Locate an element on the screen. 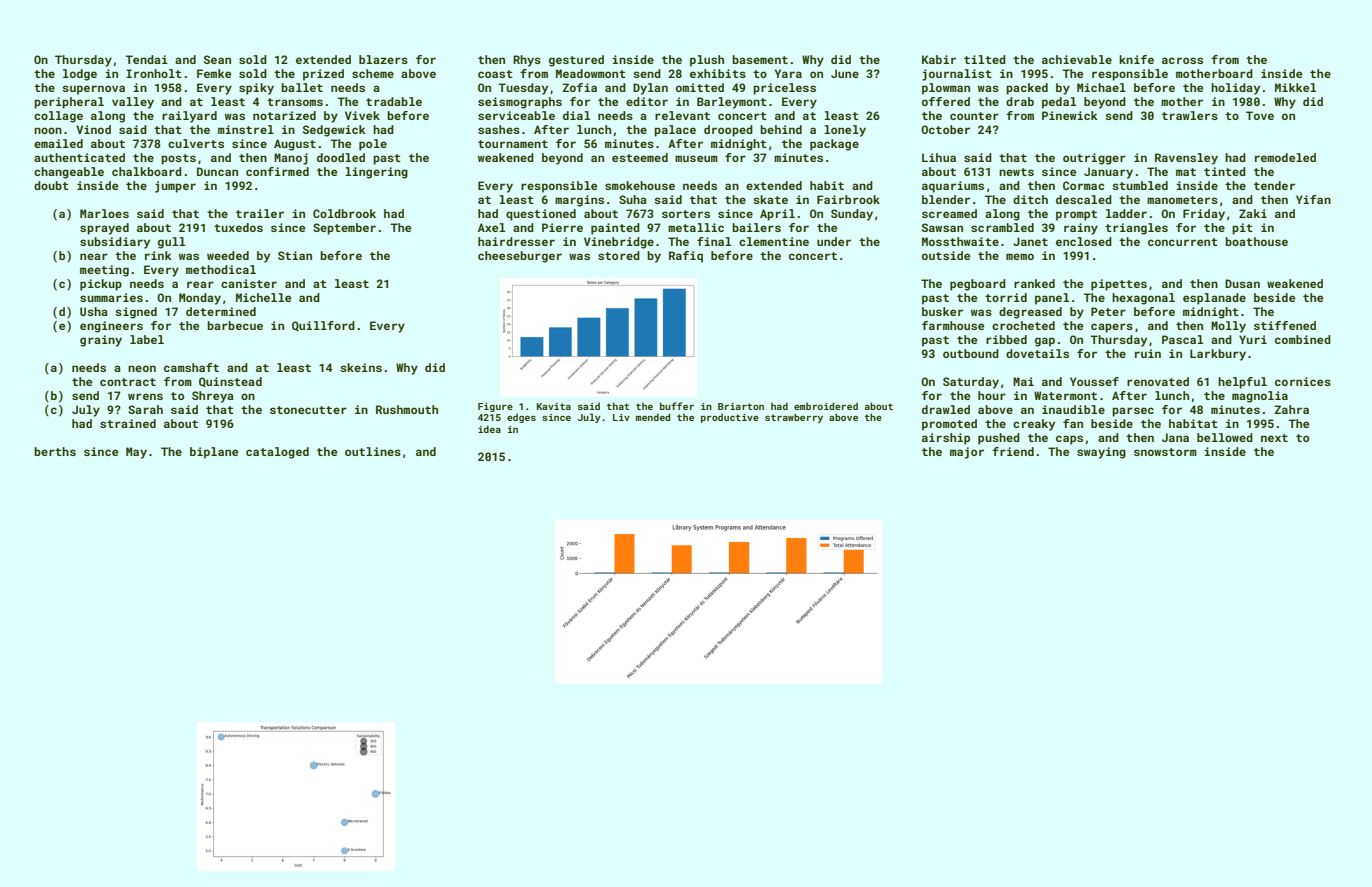 The height and width of the screenshot is (887, 1372). lodge is located at coordinates (80, 75).
